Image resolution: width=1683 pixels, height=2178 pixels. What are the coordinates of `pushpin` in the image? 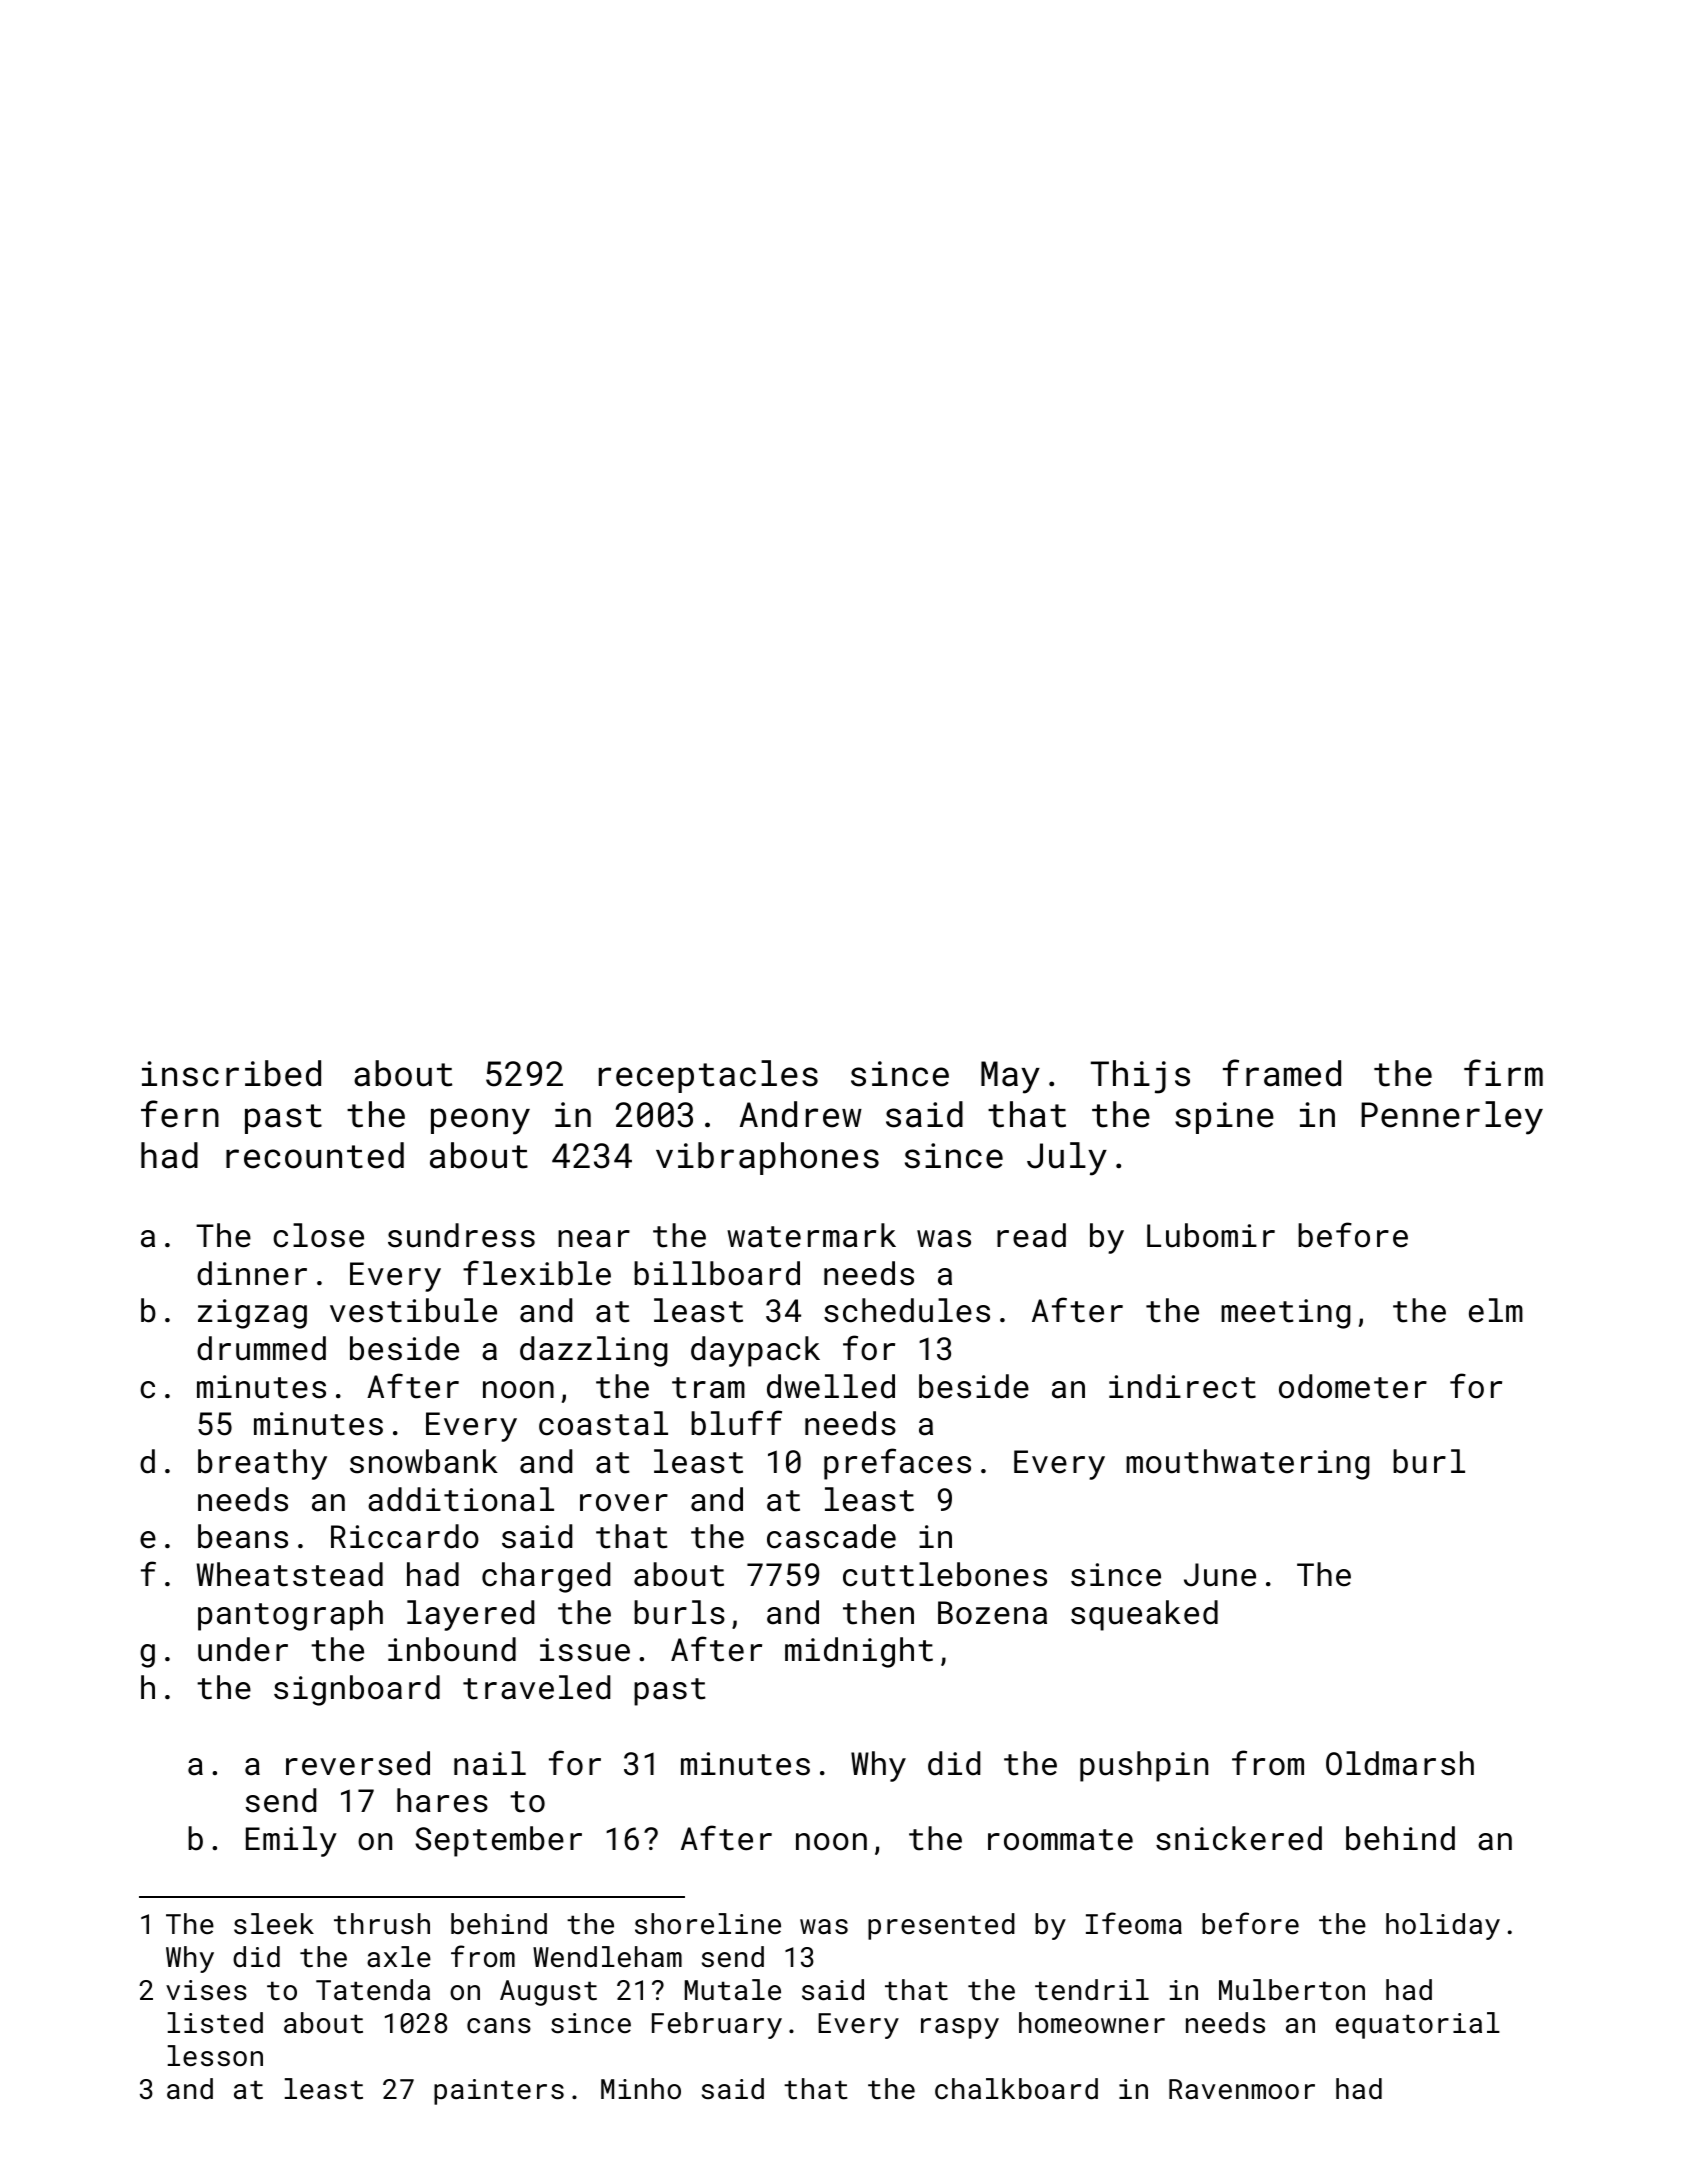 It's located at (1144, 1766).
